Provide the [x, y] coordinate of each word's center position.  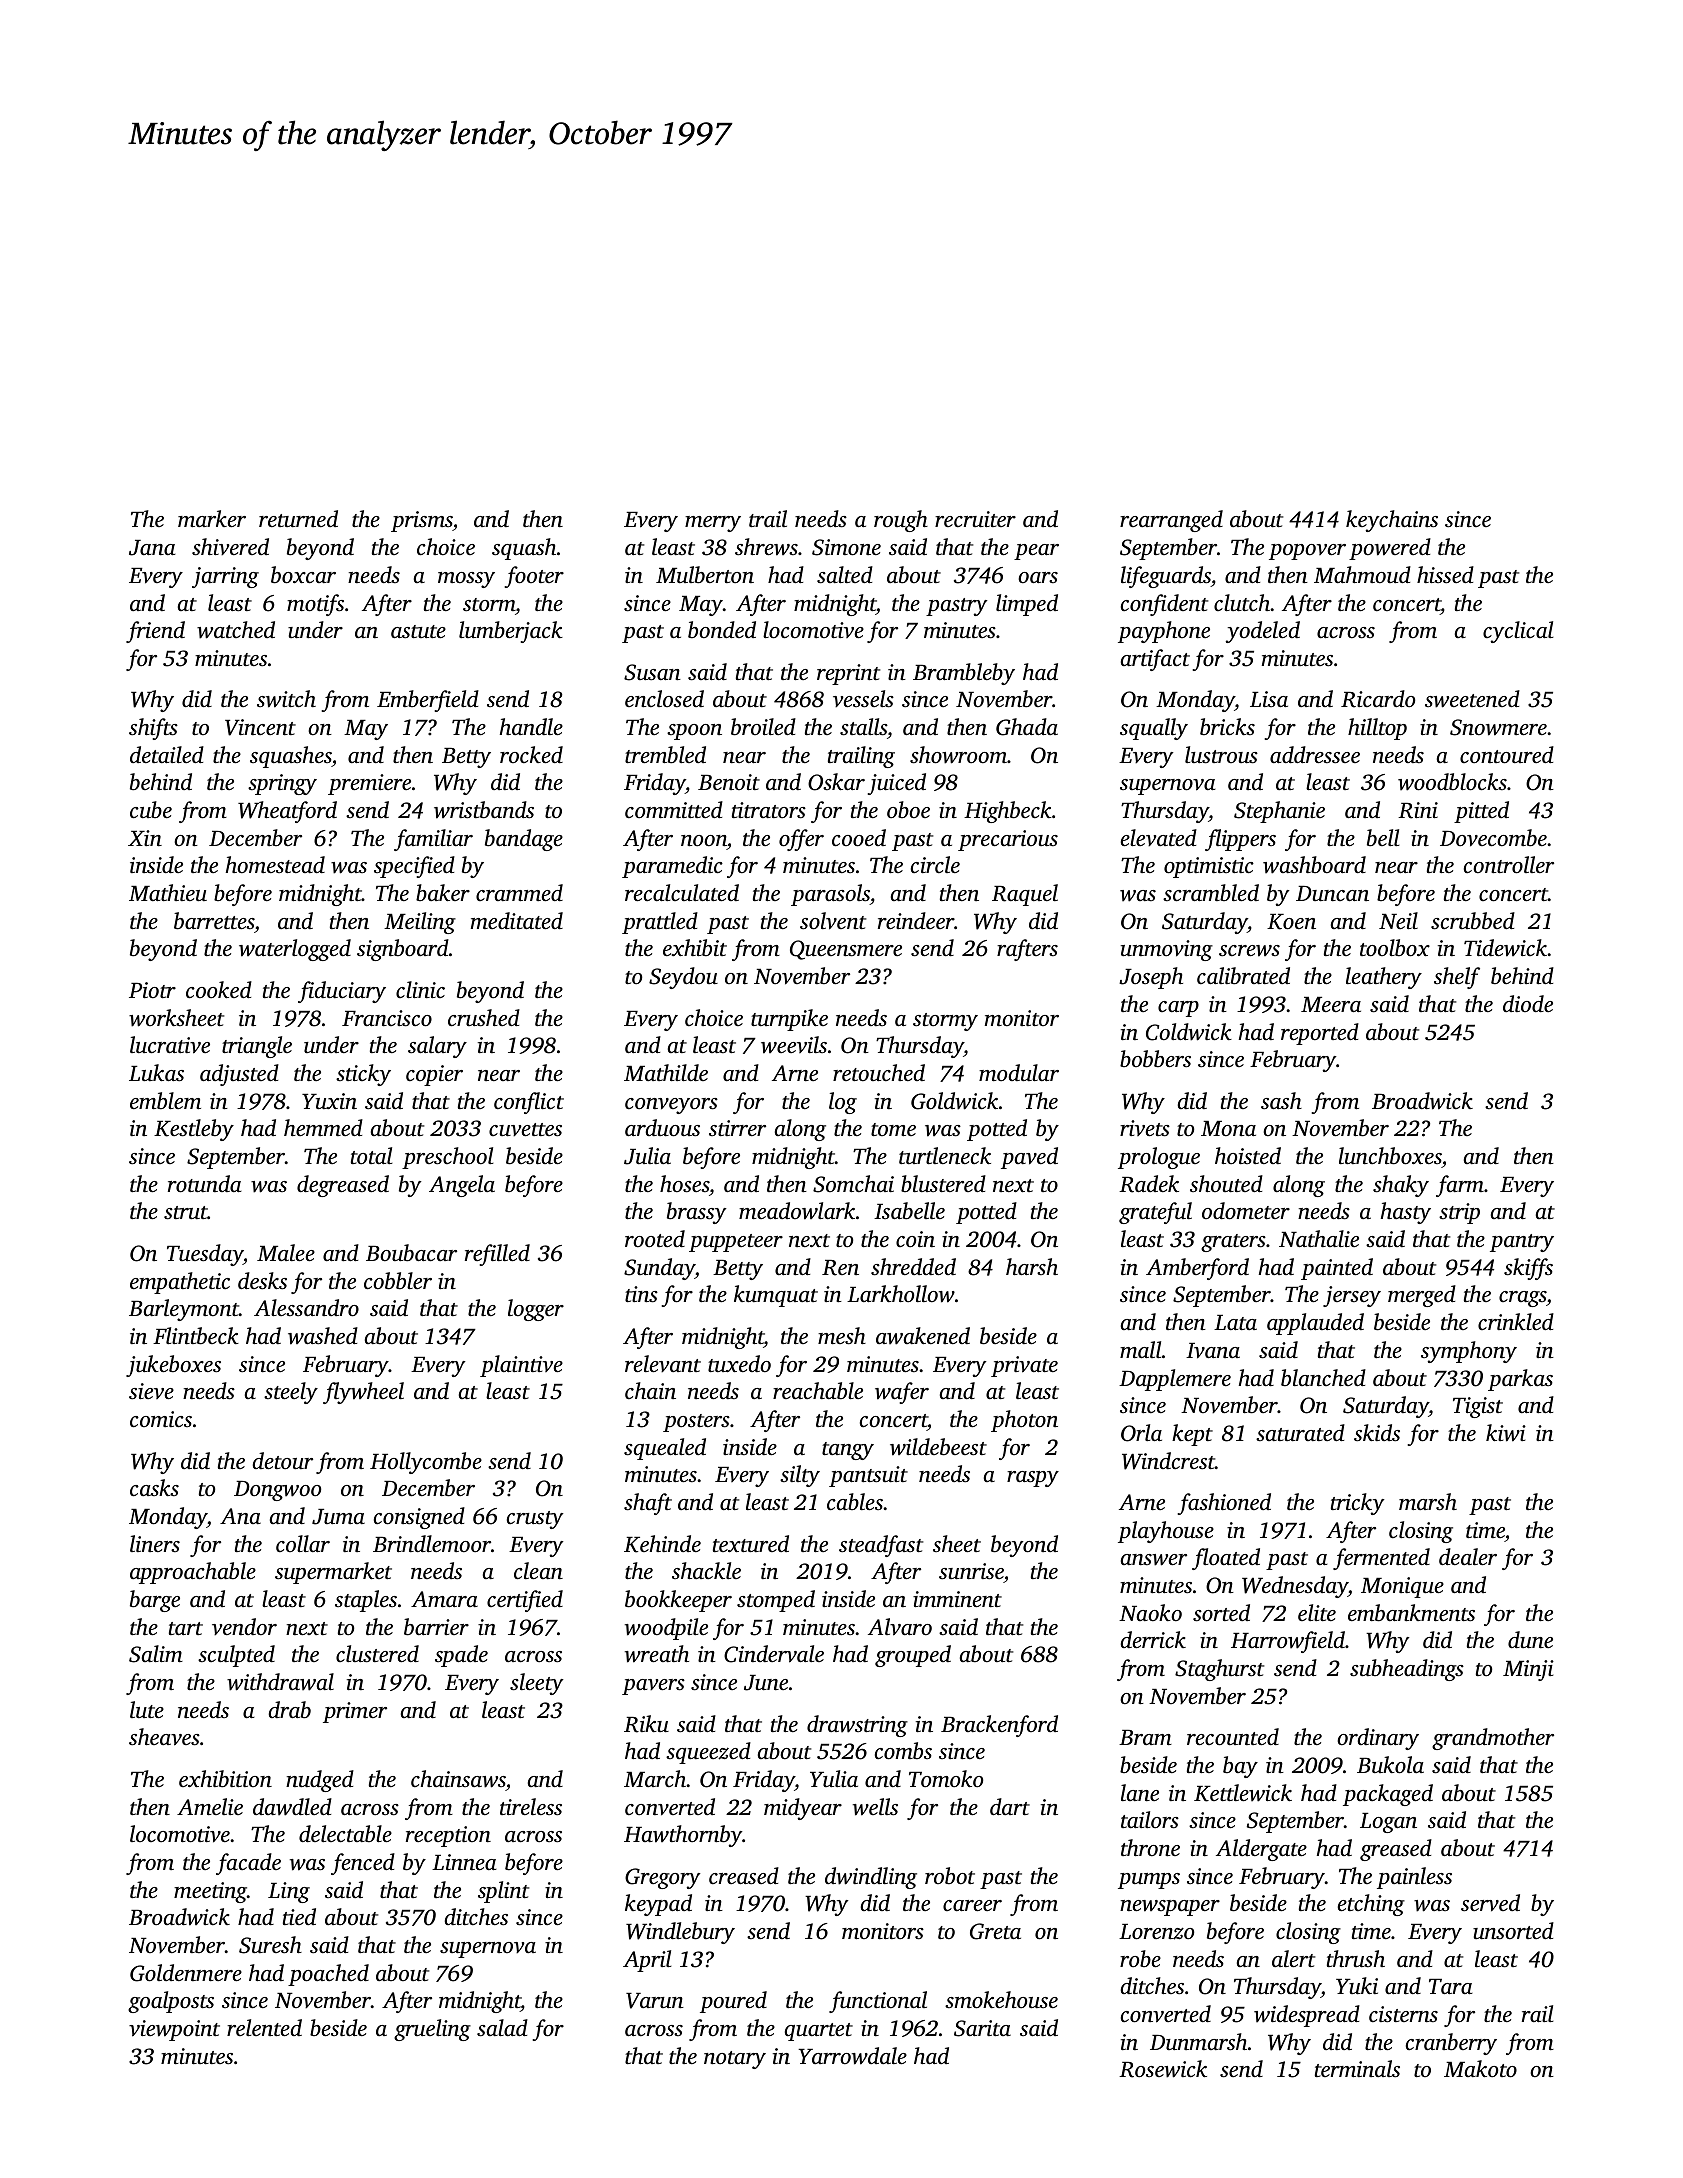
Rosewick [1163, 2069]
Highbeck [1008, 812]
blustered [943, 1184]
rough [901, 521]
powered [1390, 549]
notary [735, 2060]
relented [264, 2028]
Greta [995, 1931]
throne [1150, 1848]
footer [534, 577]
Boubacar [411, 1253]
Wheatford [287, 812]
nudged [320, 1781]
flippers [1240, 840]
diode [1528, 1003]
